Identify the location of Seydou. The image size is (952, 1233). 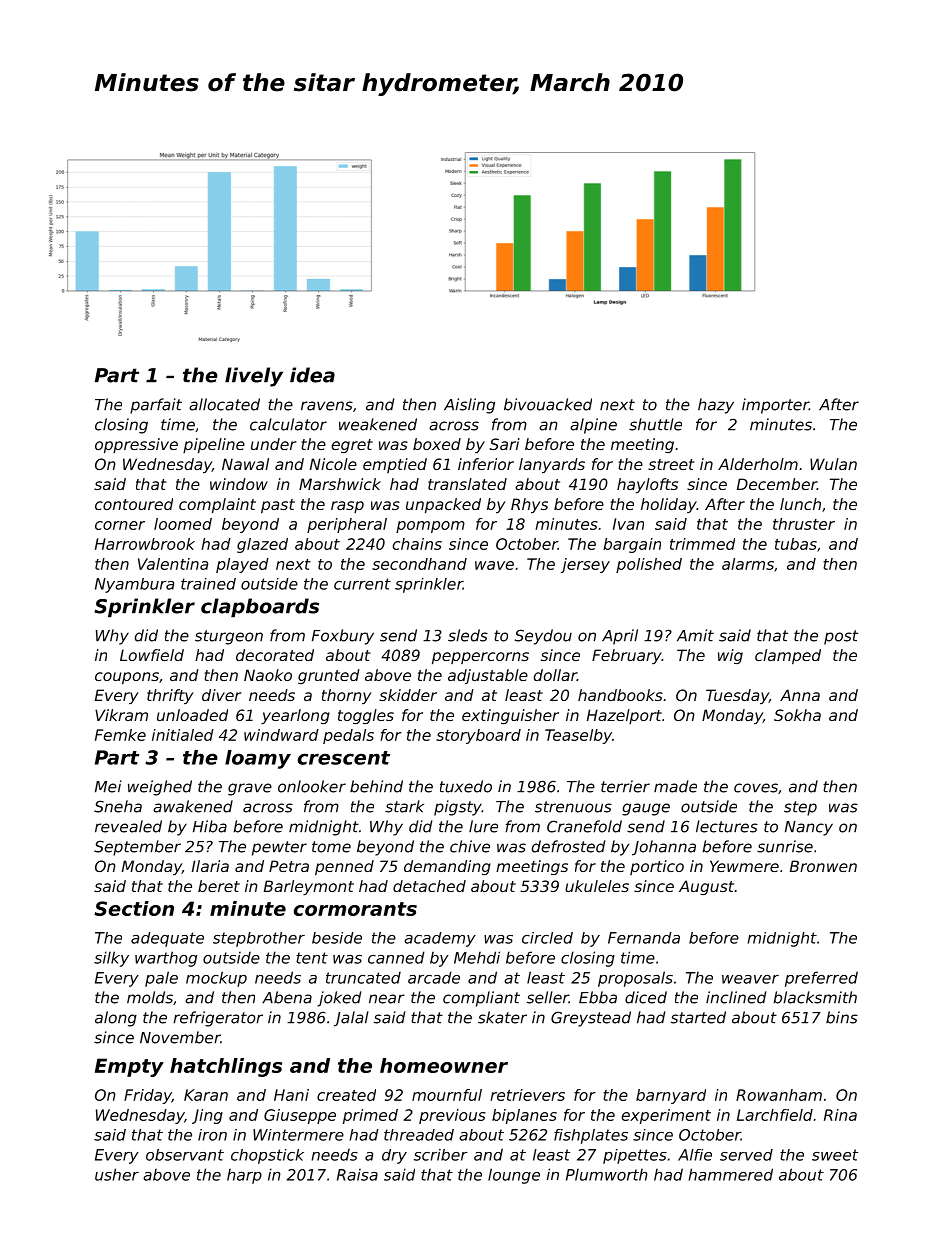
(543, 637).
